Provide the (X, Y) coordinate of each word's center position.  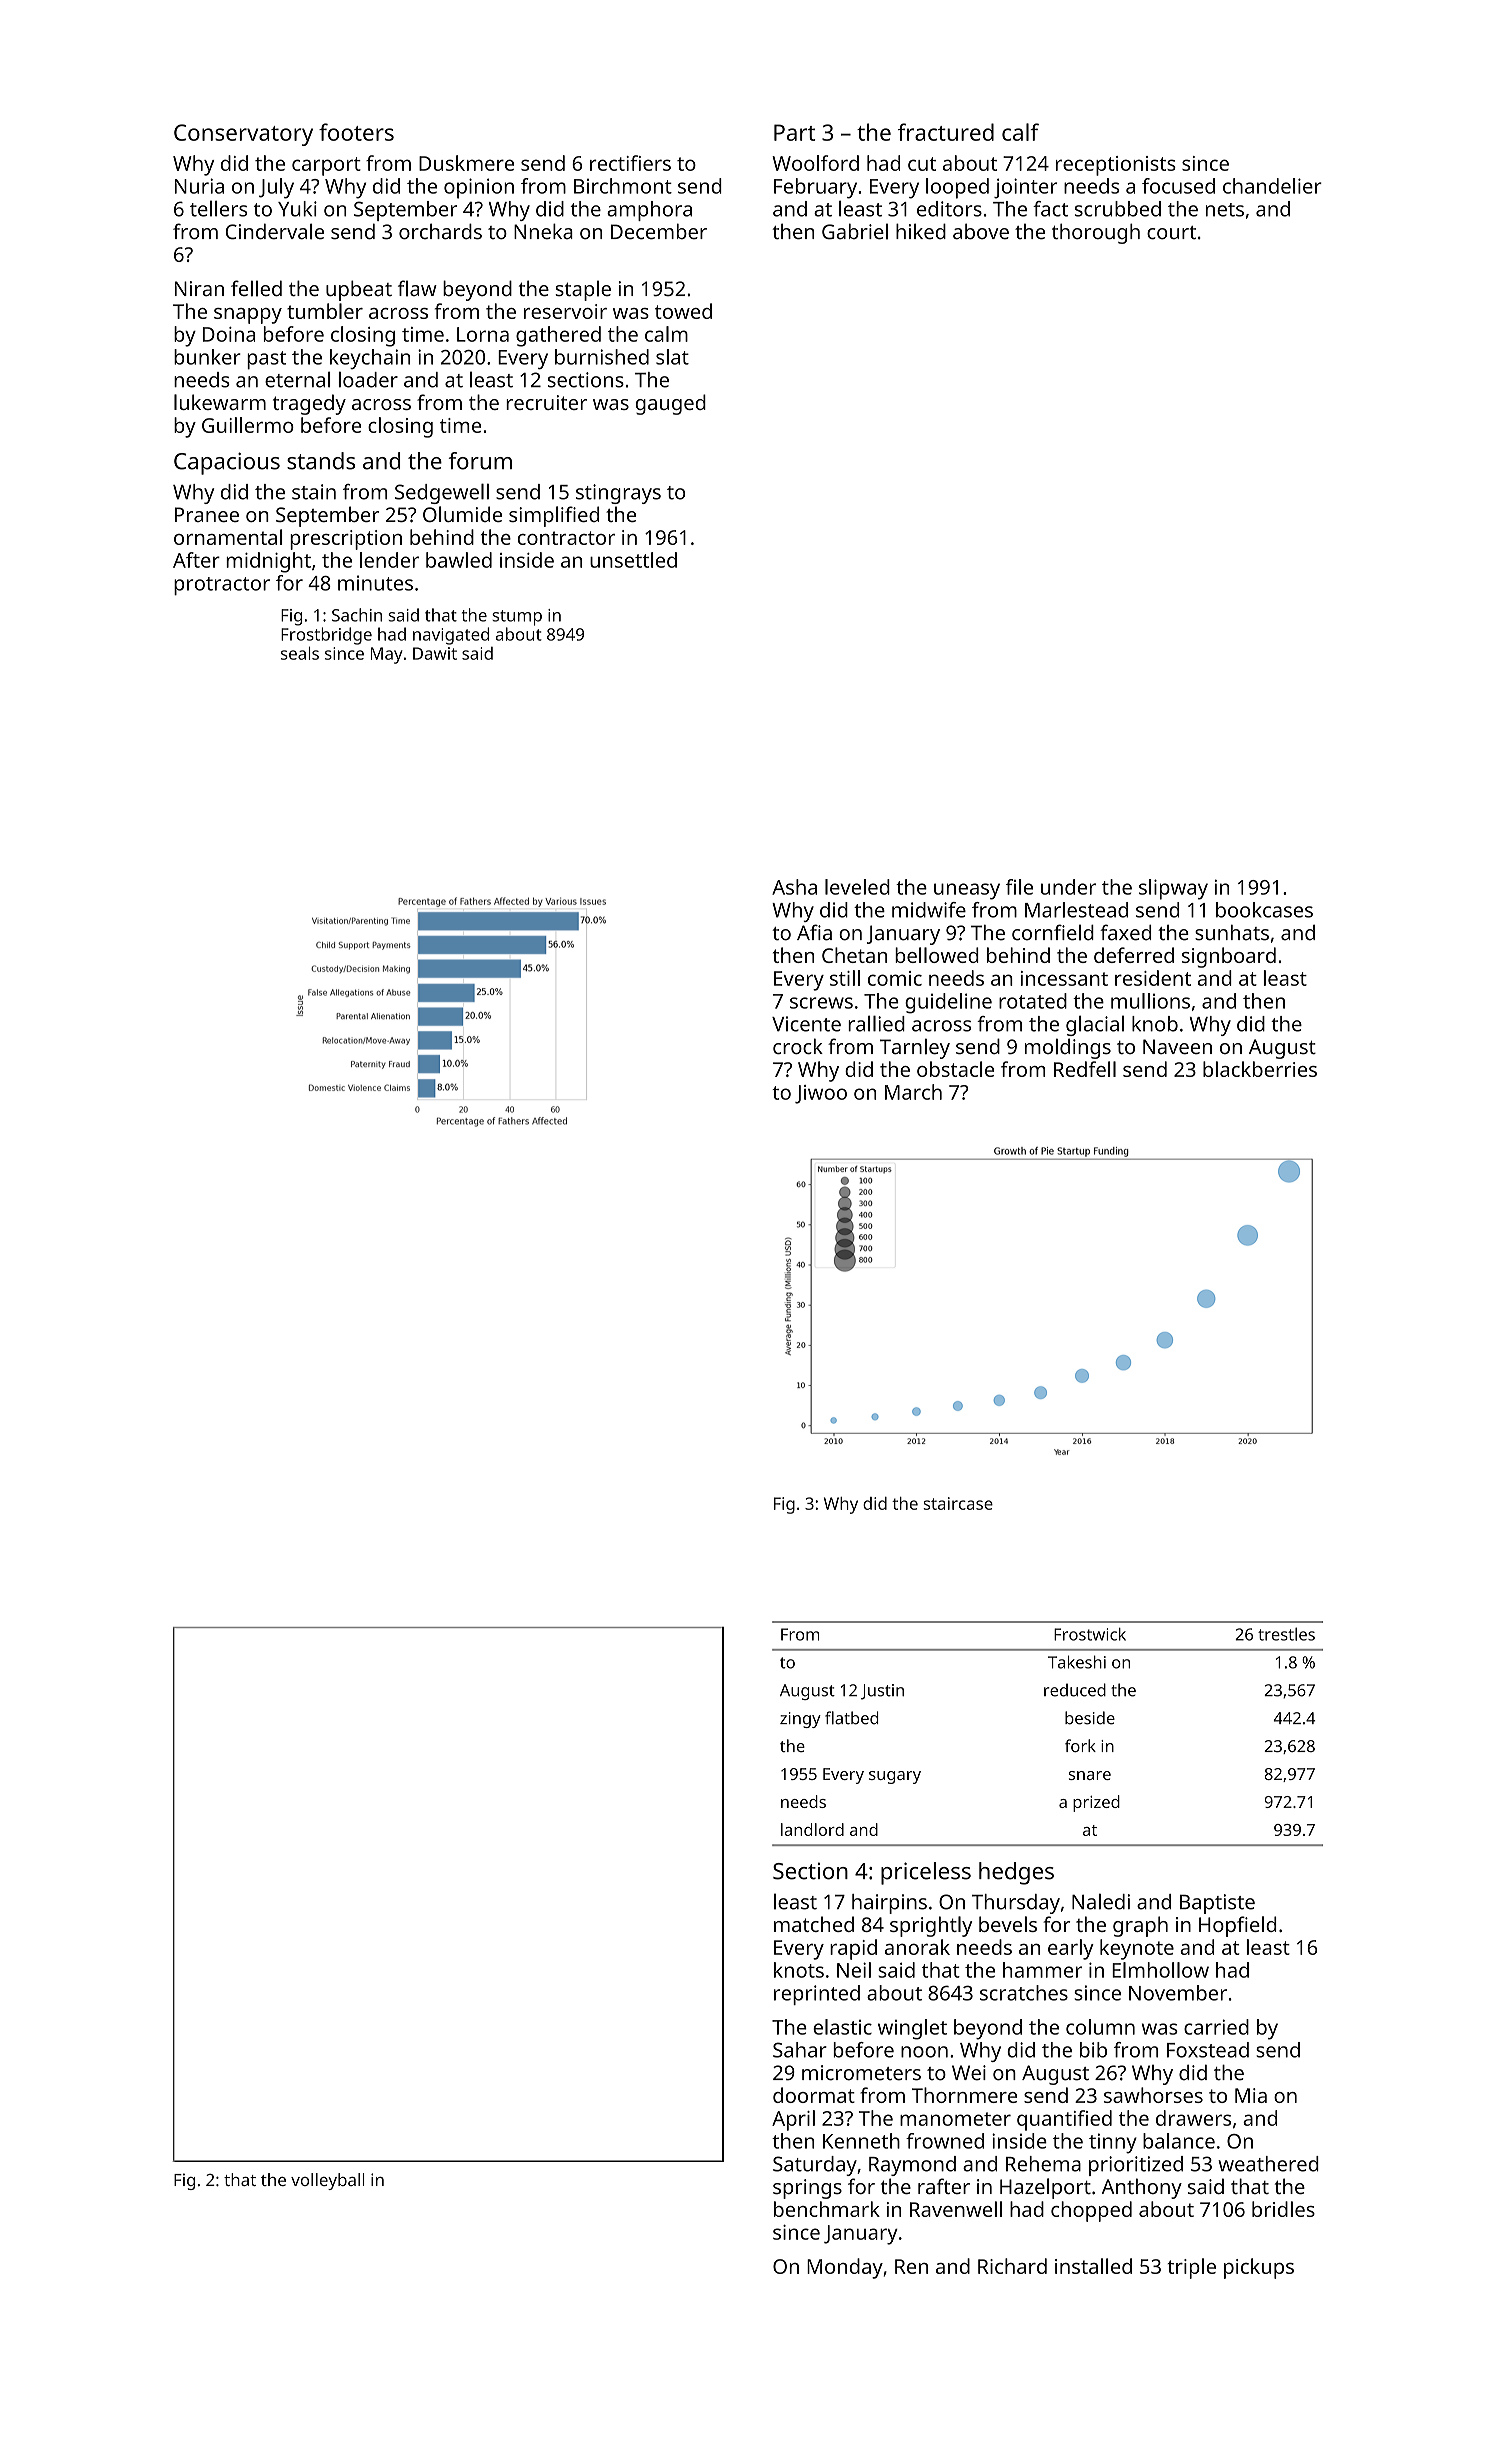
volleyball (328, 2181)
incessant (1064, 978)
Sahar (800, 2050)
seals (300, 653)
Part (794, 132)
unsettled (633, 560)
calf (1020, 132)
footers (356, 132)
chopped (1091, 2211)
